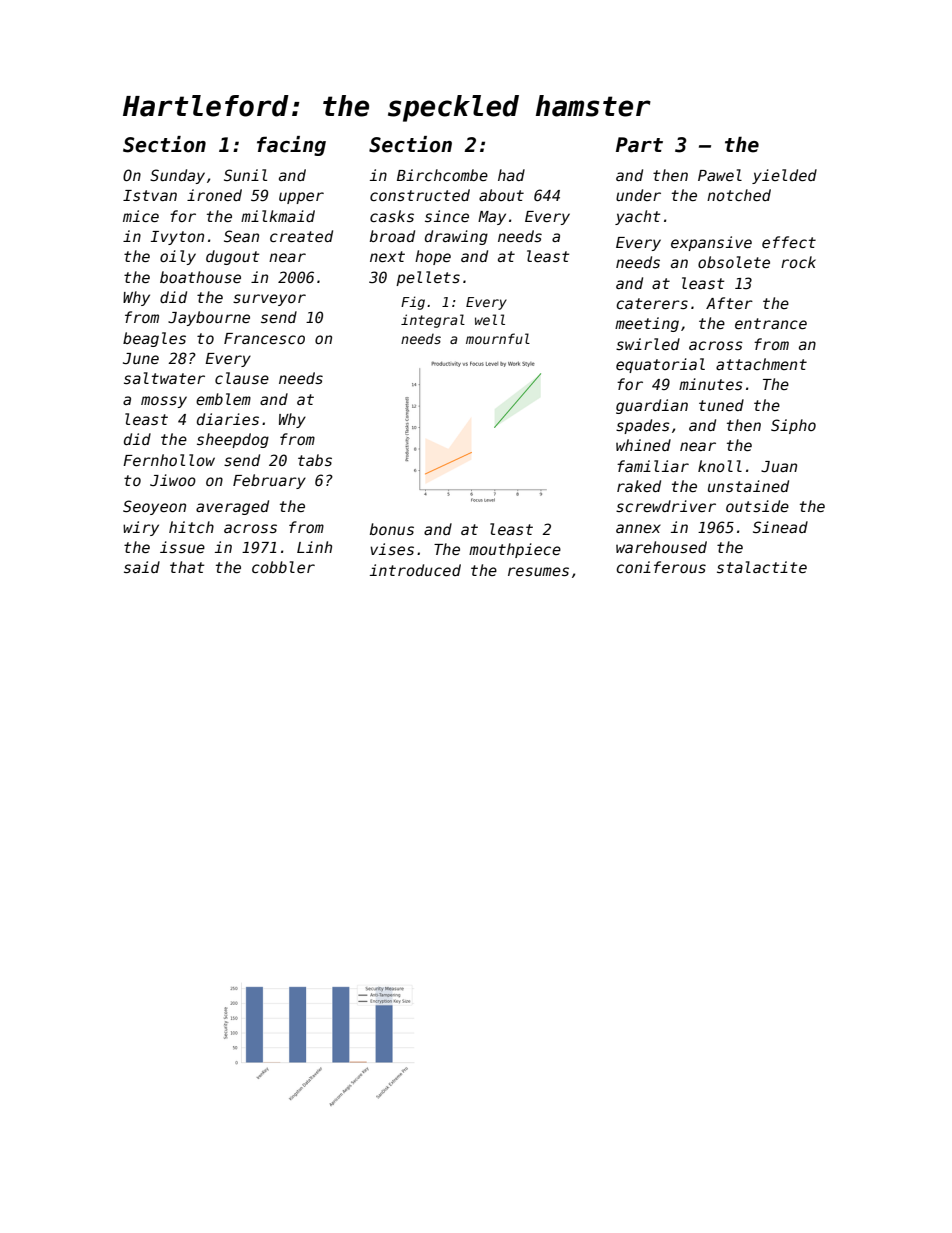  I want to click on mournful, so click(498, 338).
